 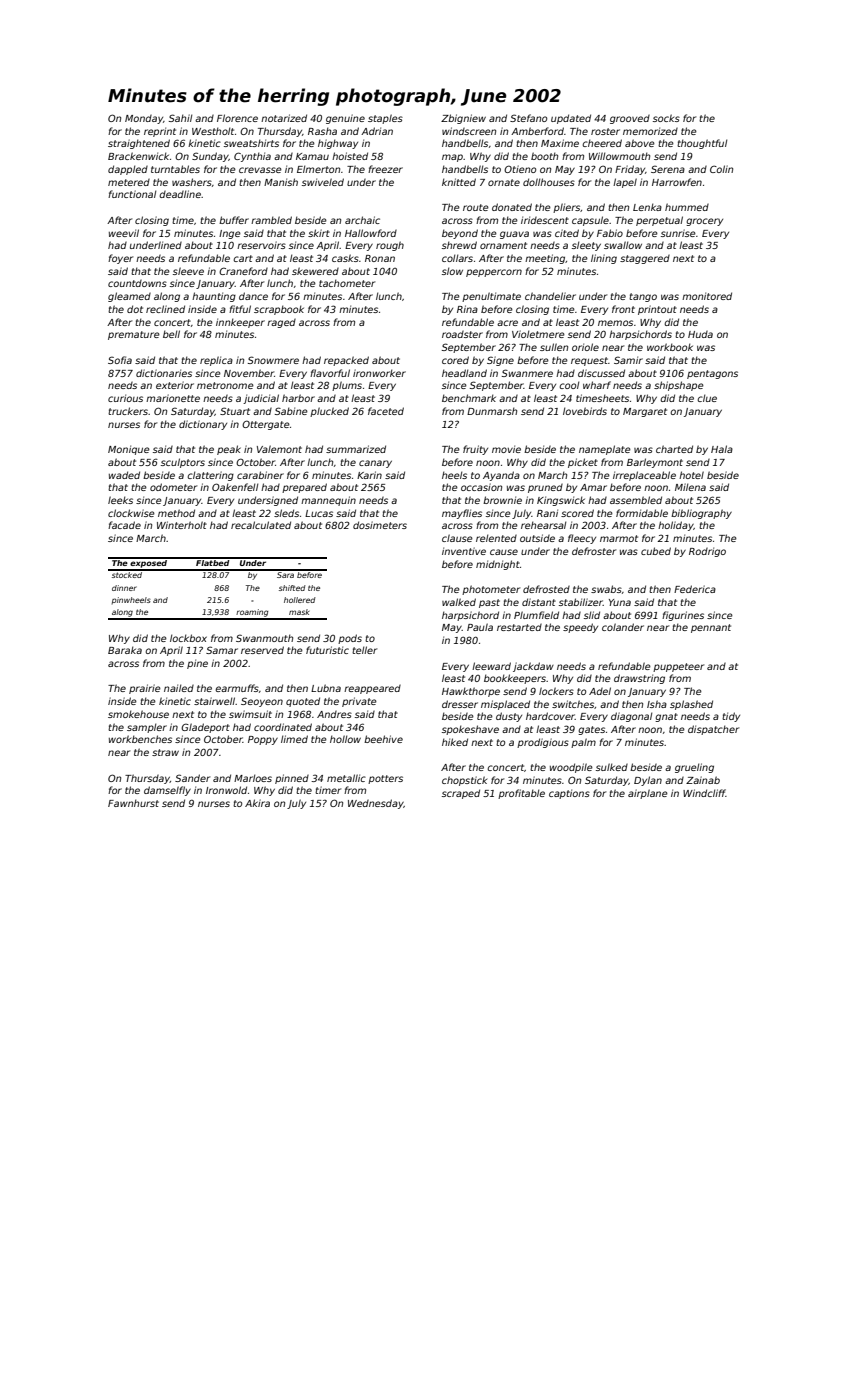 What do you see at coordinates (284, 118) in the document?
I see `notarized` at bounding box center [284, 118].
